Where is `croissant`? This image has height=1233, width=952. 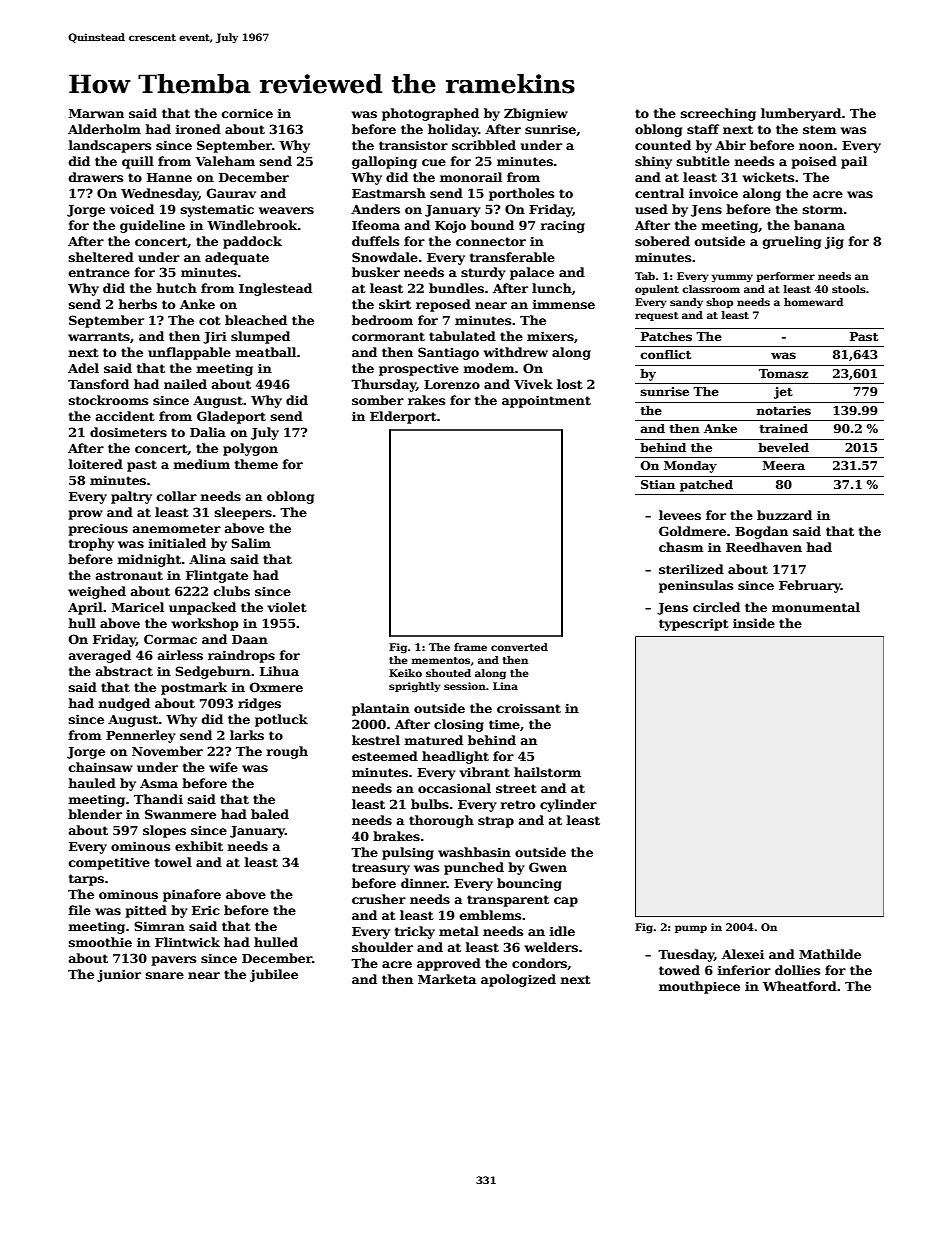 croissant is located at coordinates (529, 708).
